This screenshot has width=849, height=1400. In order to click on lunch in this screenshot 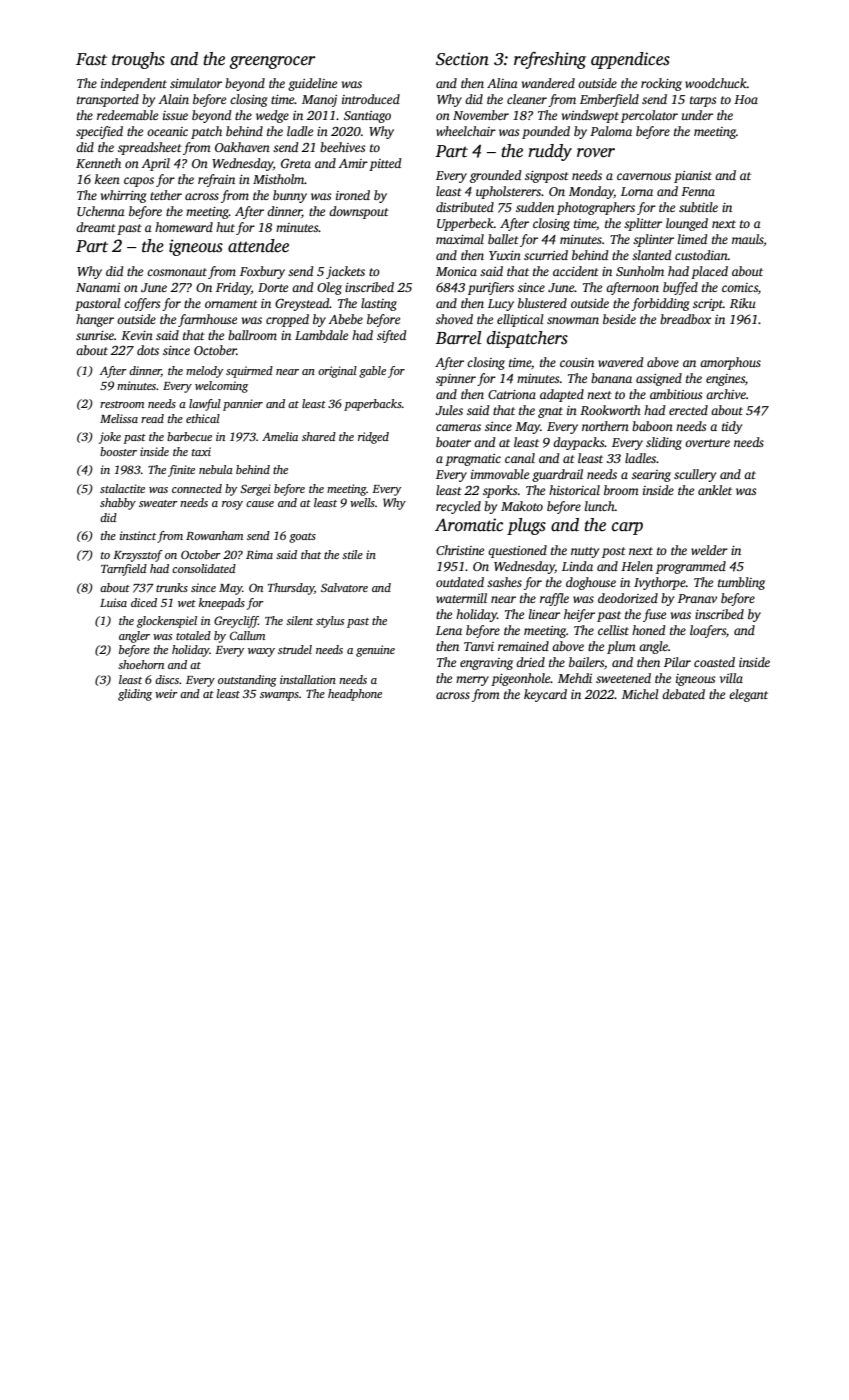, I will do `click(600, 506)`.
